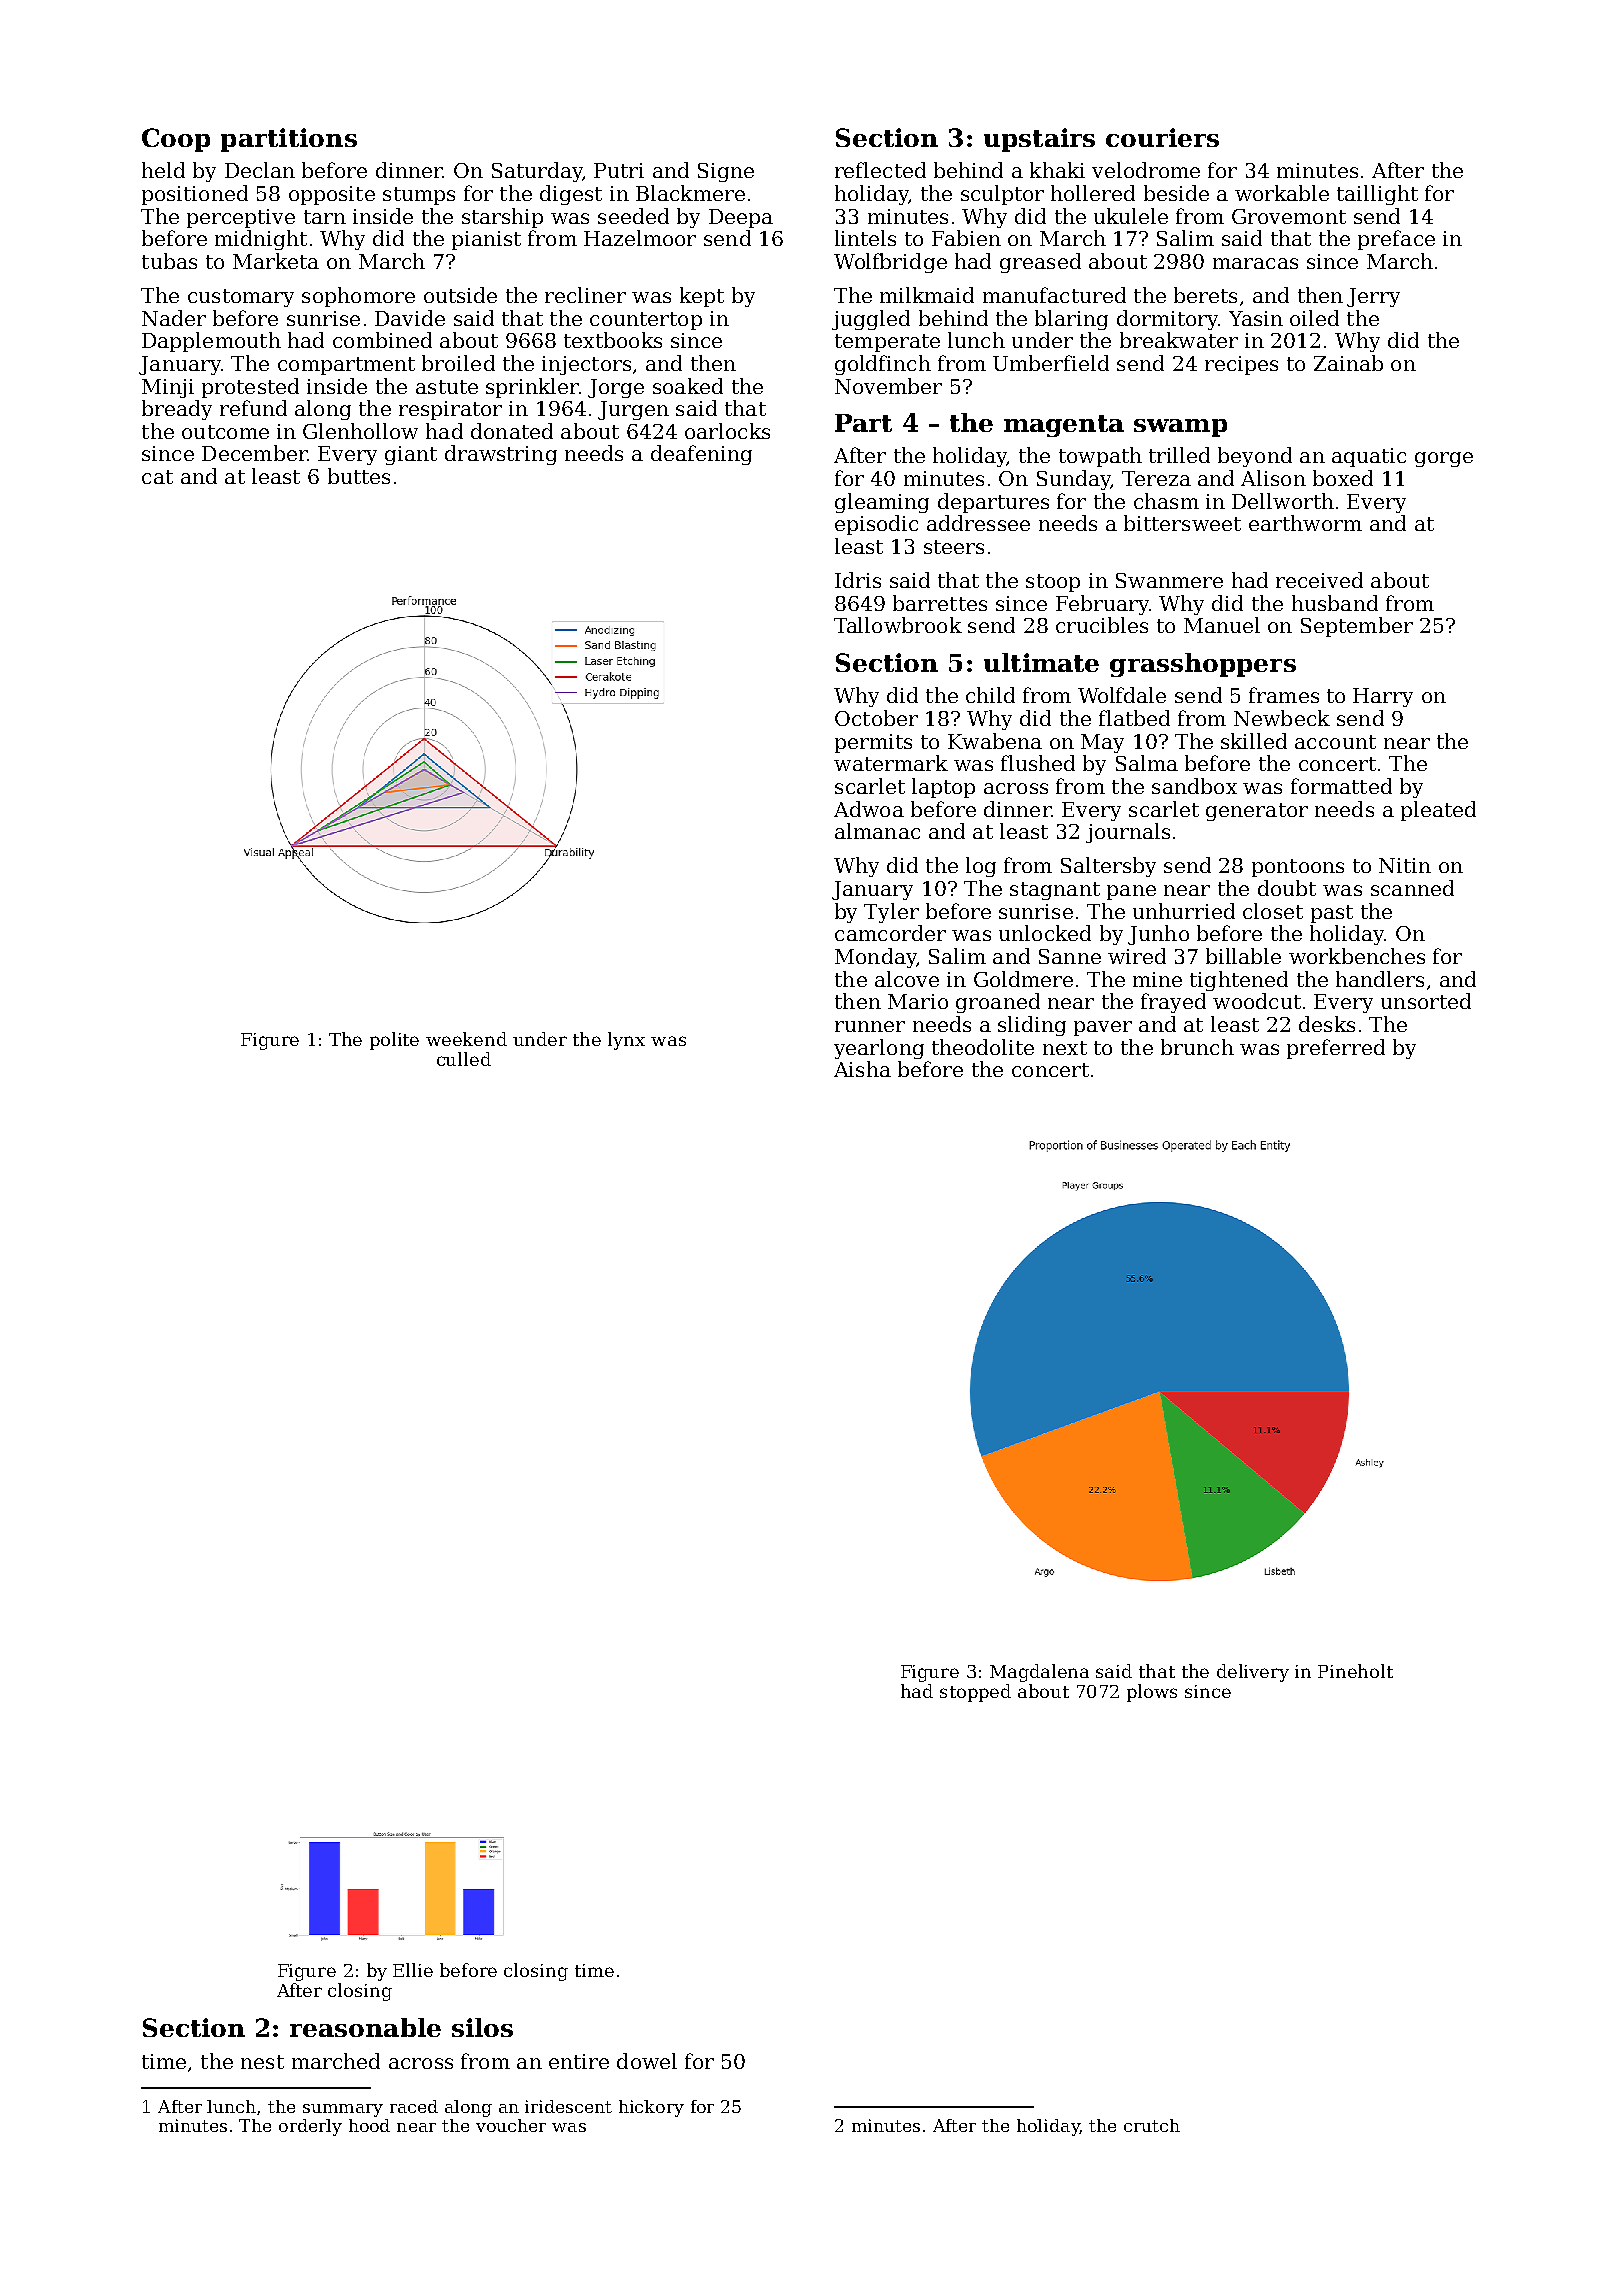  I want to click on Aisha, so click(862, 1069).
